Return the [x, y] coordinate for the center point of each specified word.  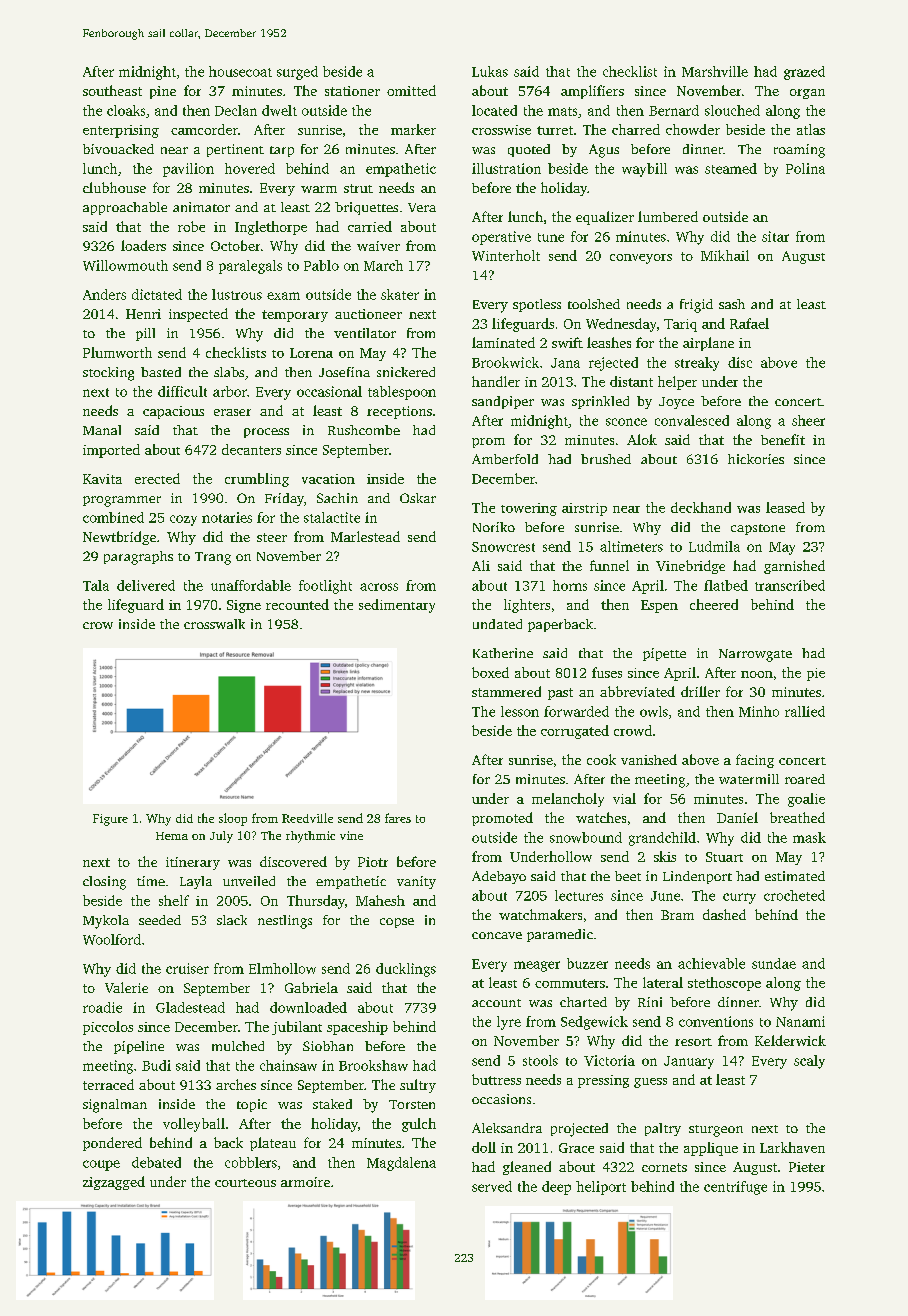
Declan [236, 110]
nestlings [285, 922]
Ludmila [714, 546]
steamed [731, 168]
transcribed [790, 585]
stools [540, 1060]
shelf [174, 900]
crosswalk [214, 624]
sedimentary [397, 606]
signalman [115, 1106]
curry [739, 898]
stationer [352, 91]
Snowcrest [503, 547]
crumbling [257, 480]
